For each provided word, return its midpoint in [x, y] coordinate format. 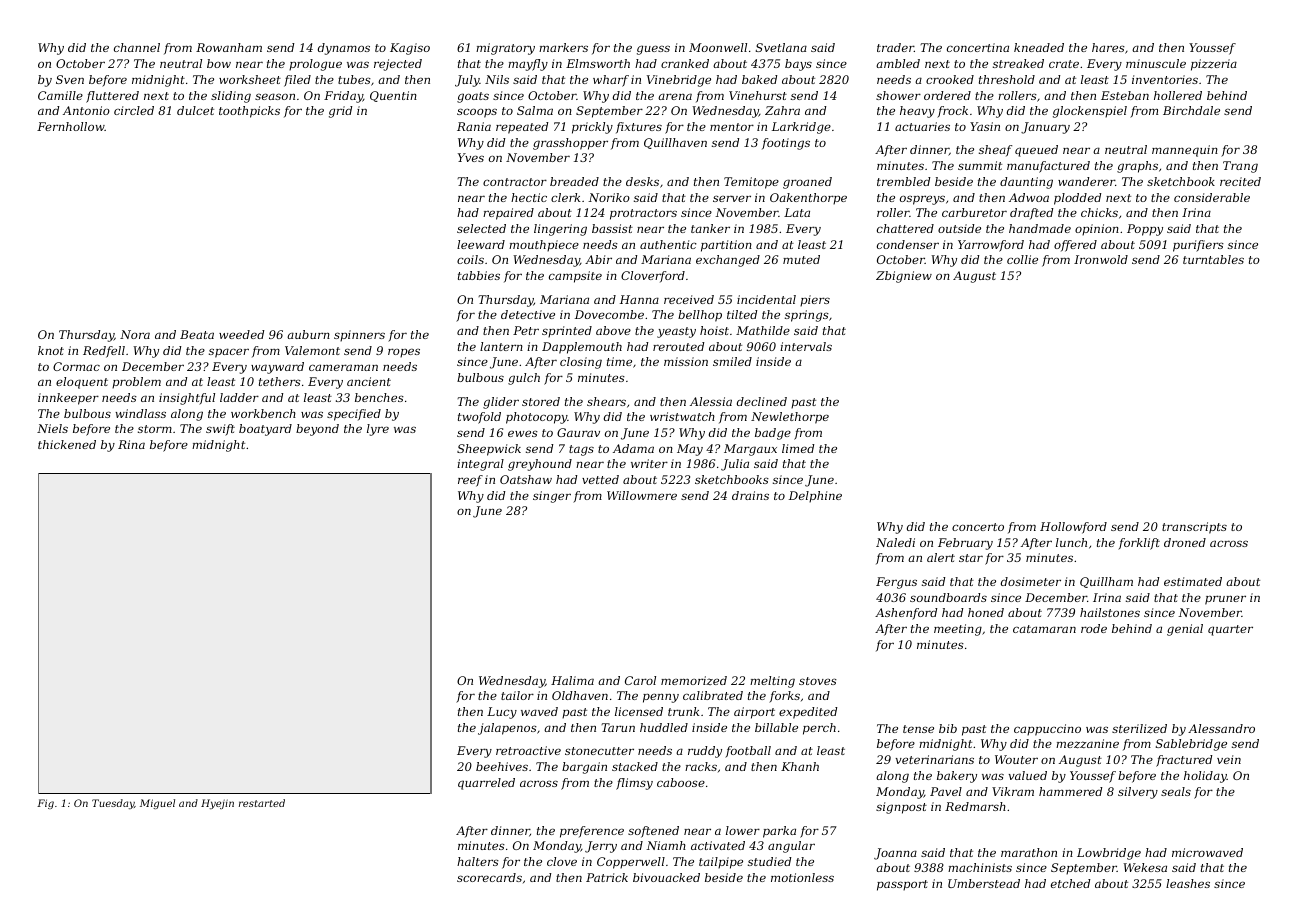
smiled [732, 361]
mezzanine [1087, 743]
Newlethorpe [790, 418]
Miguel [157, 804]
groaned [807, 183]
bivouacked [666, 877]
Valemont [312, 350]
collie [1022, 259]
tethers [280, 381]
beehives [502, 766]
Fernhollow [71, 126]
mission [686, 361]
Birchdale [1191, 110]
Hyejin [217, 804]
